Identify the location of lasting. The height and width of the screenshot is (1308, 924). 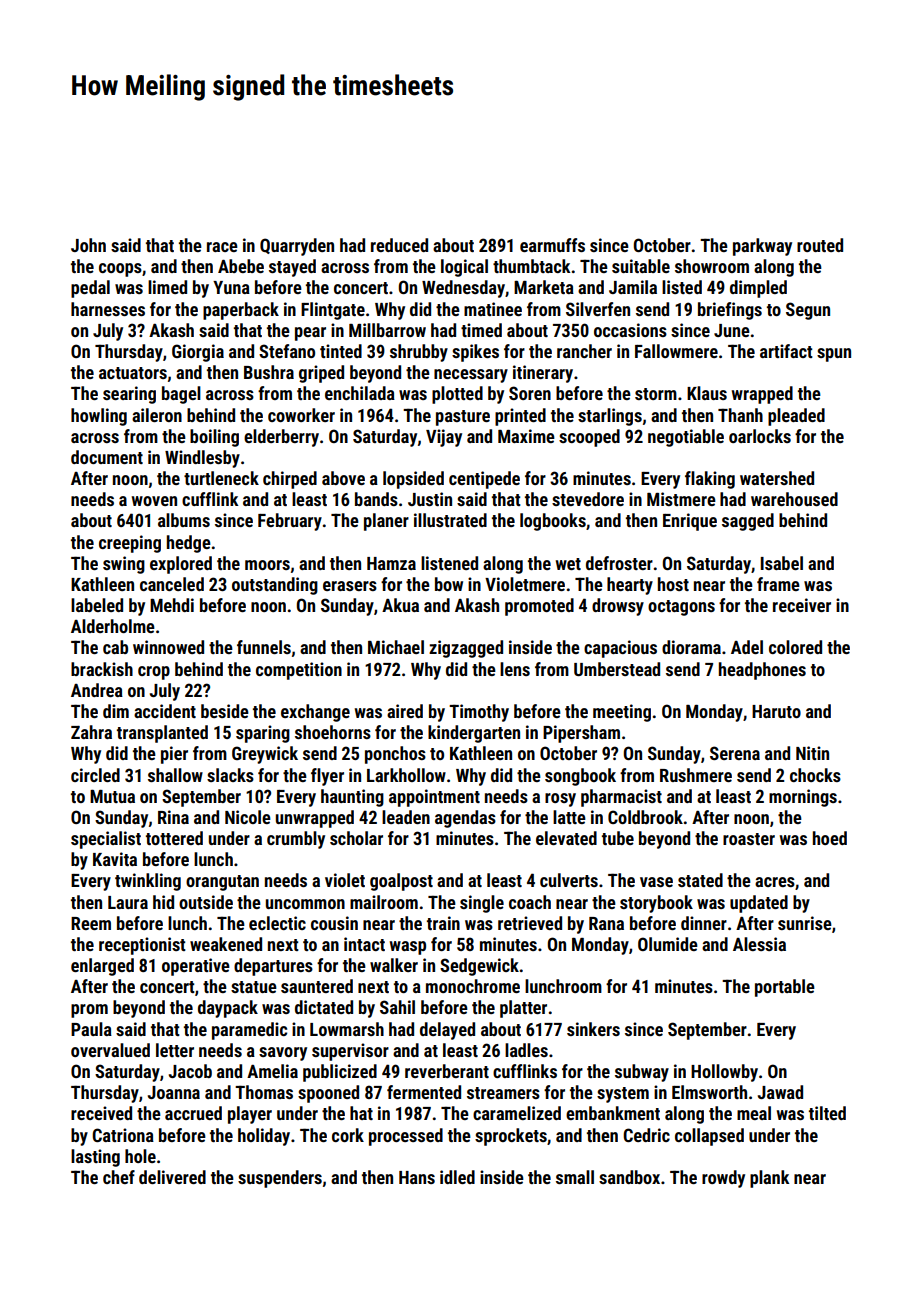
(95, 1158).
